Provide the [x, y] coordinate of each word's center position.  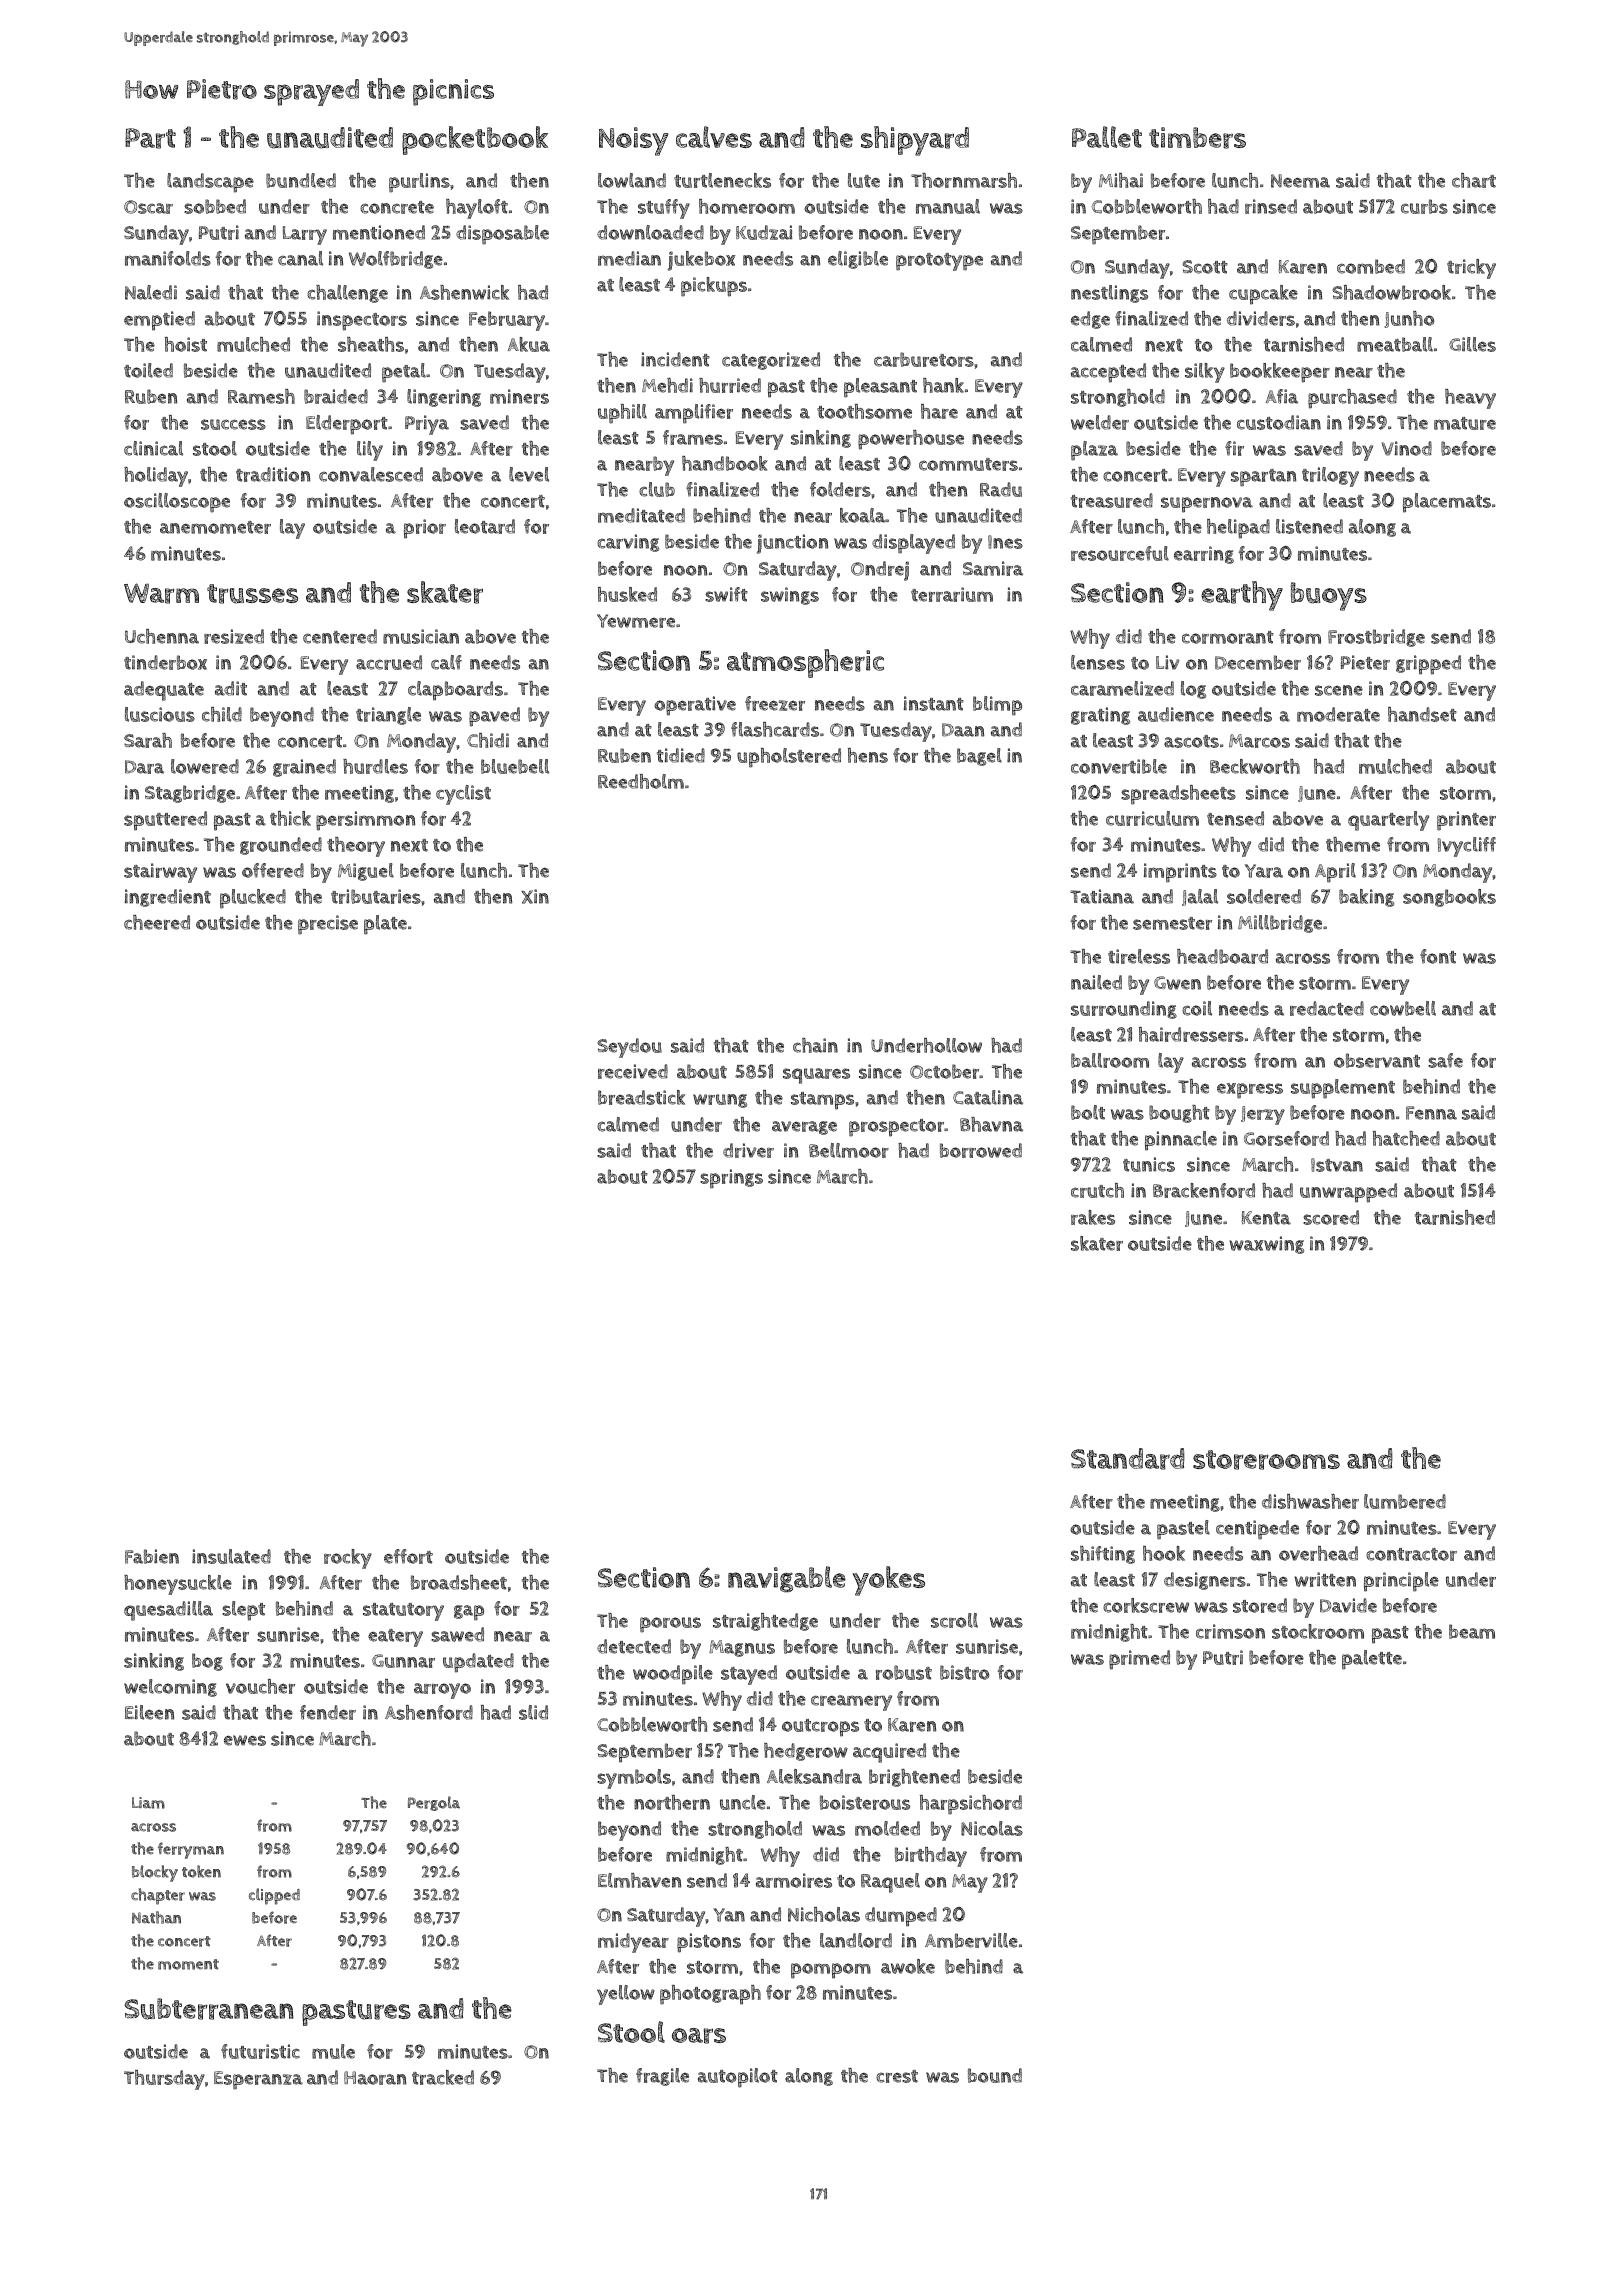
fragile [662, 2077]
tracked [443, 2077]
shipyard [915, 141]
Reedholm [641, 781]
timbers [1197, 138]
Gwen [1177, 983]
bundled [301, 180]
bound [995, 2075]
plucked [253, 899]
